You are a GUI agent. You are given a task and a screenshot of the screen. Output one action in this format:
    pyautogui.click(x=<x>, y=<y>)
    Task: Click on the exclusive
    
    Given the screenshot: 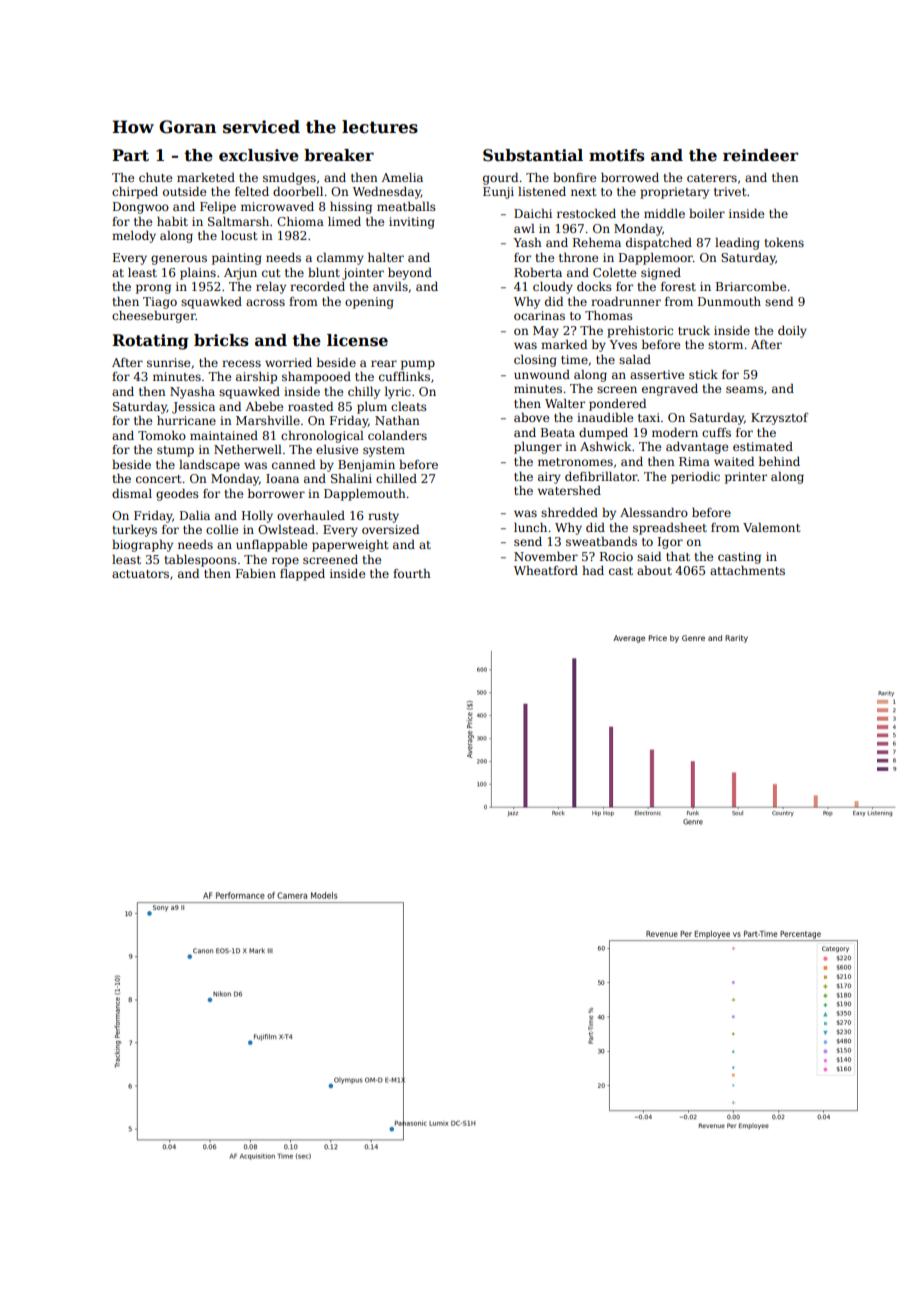 What is the action you would take?
    pyautogui.click(x=259, y=155)
